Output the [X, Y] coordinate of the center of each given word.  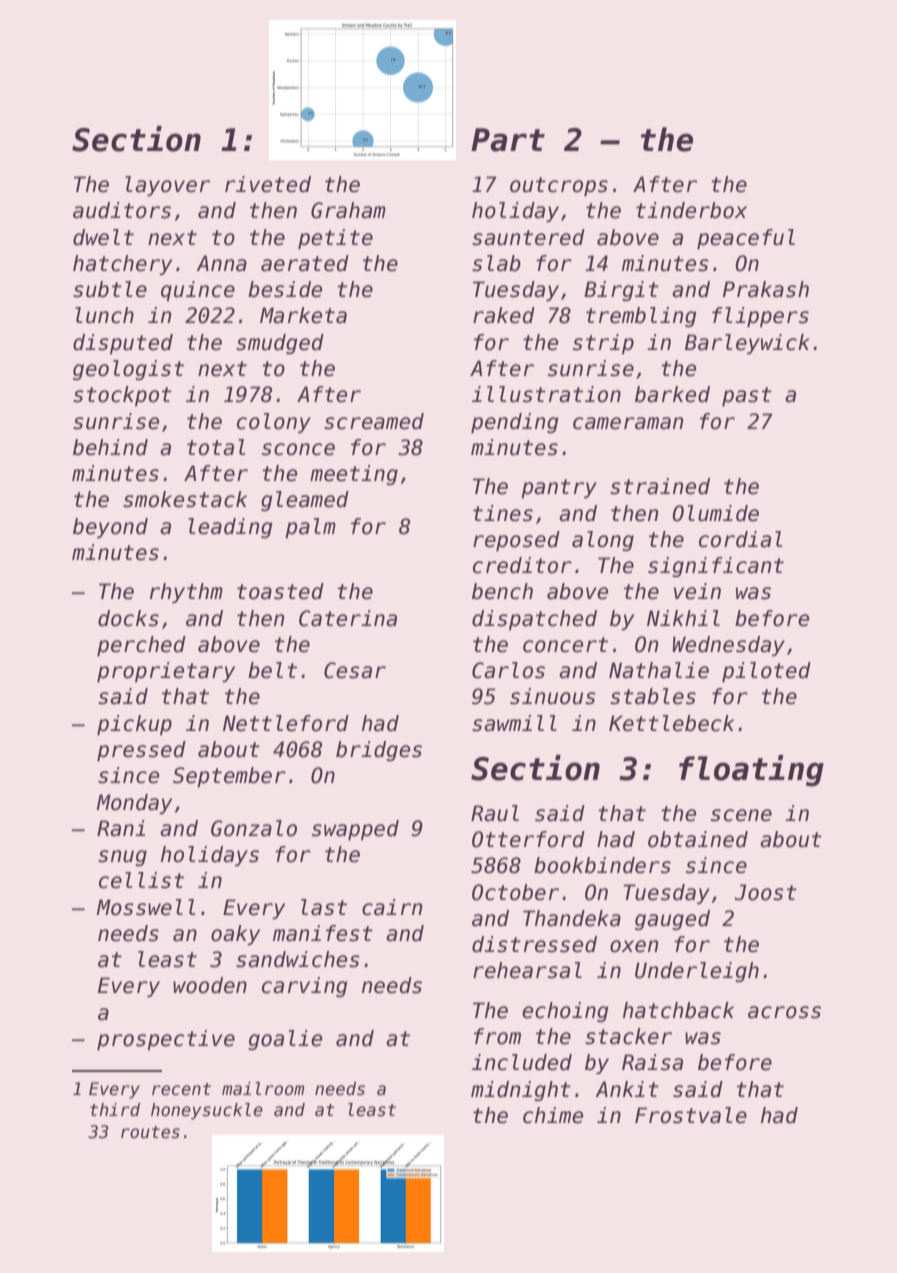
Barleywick [747, 344]
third [115, 1110]
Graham [348, 210]
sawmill [514, 723]
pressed [141, 751]
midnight [521, 1091]
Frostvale [691, 1115]
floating [751, 771]
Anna [221, 263]
